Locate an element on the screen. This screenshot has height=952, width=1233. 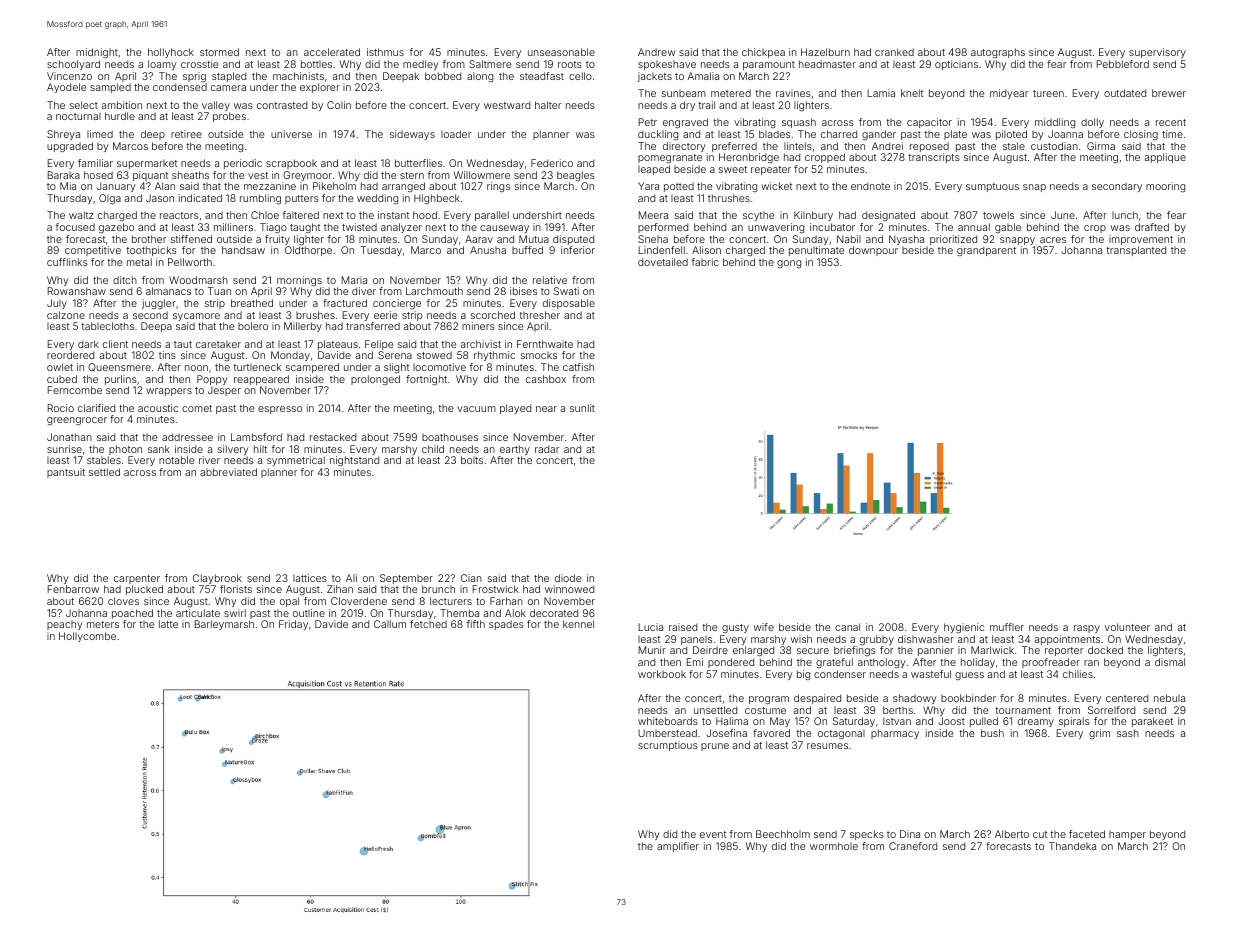
volunteer is located at coordinates (1127, 627).
